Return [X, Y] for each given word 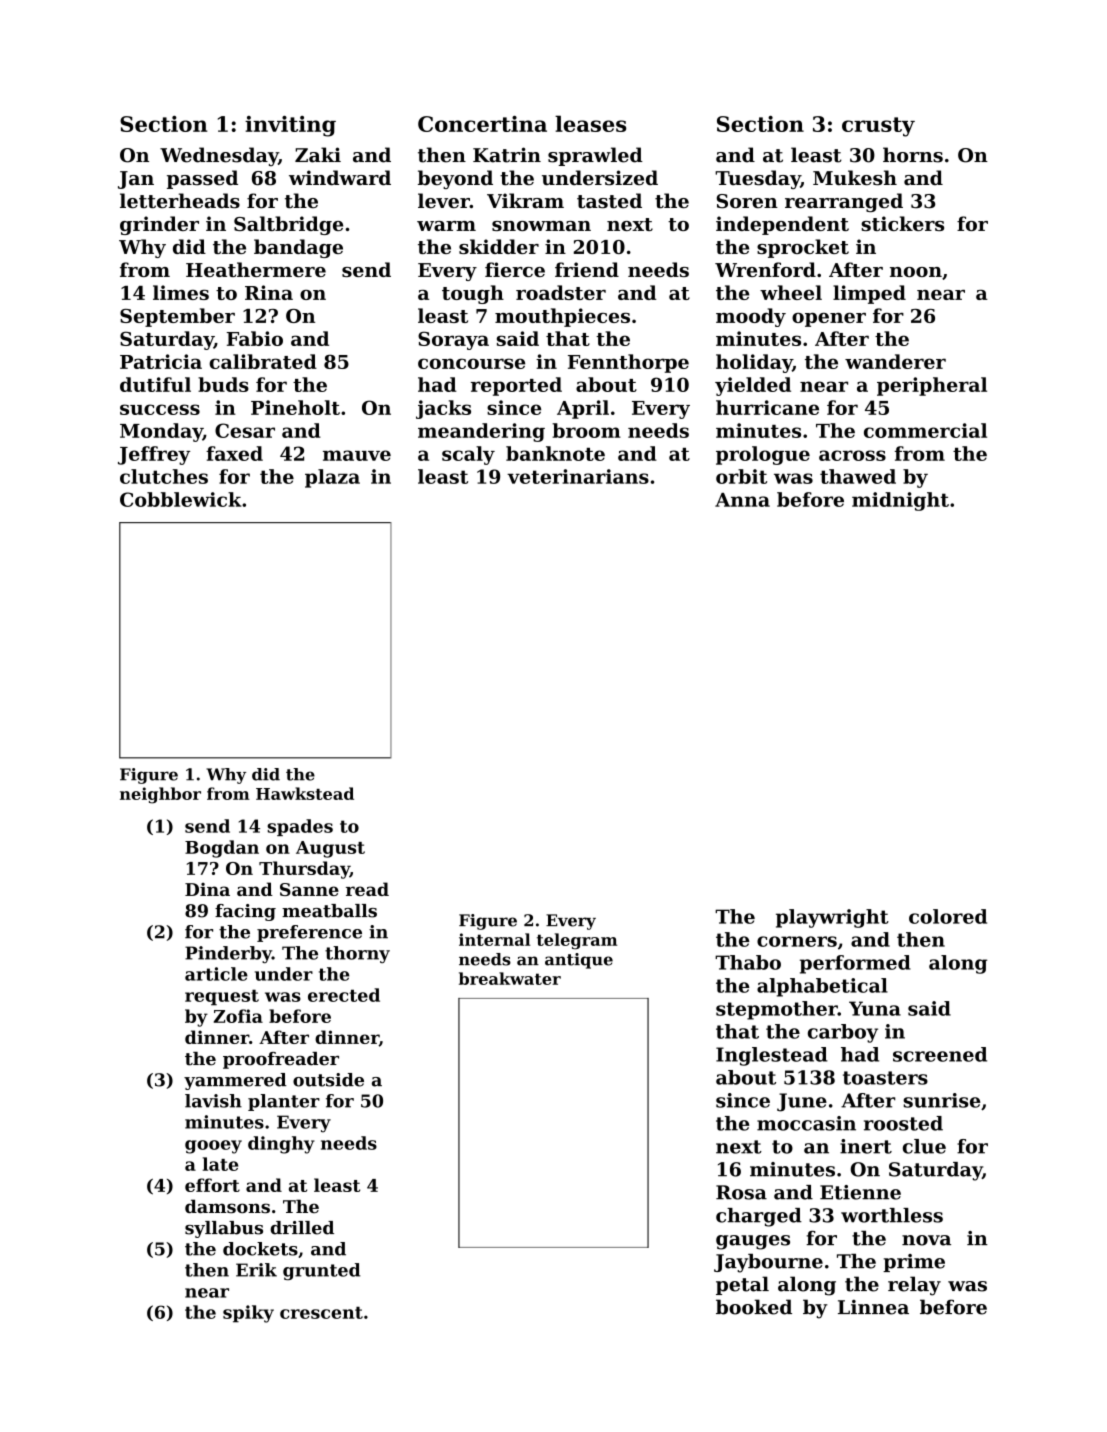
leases [590, 123]
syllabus [224, 1229]
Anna [742, 500]
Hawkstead [305, 793]
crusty [878, 127]
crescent [321, 1312]
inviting [290, 126]
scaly [468, 455]
